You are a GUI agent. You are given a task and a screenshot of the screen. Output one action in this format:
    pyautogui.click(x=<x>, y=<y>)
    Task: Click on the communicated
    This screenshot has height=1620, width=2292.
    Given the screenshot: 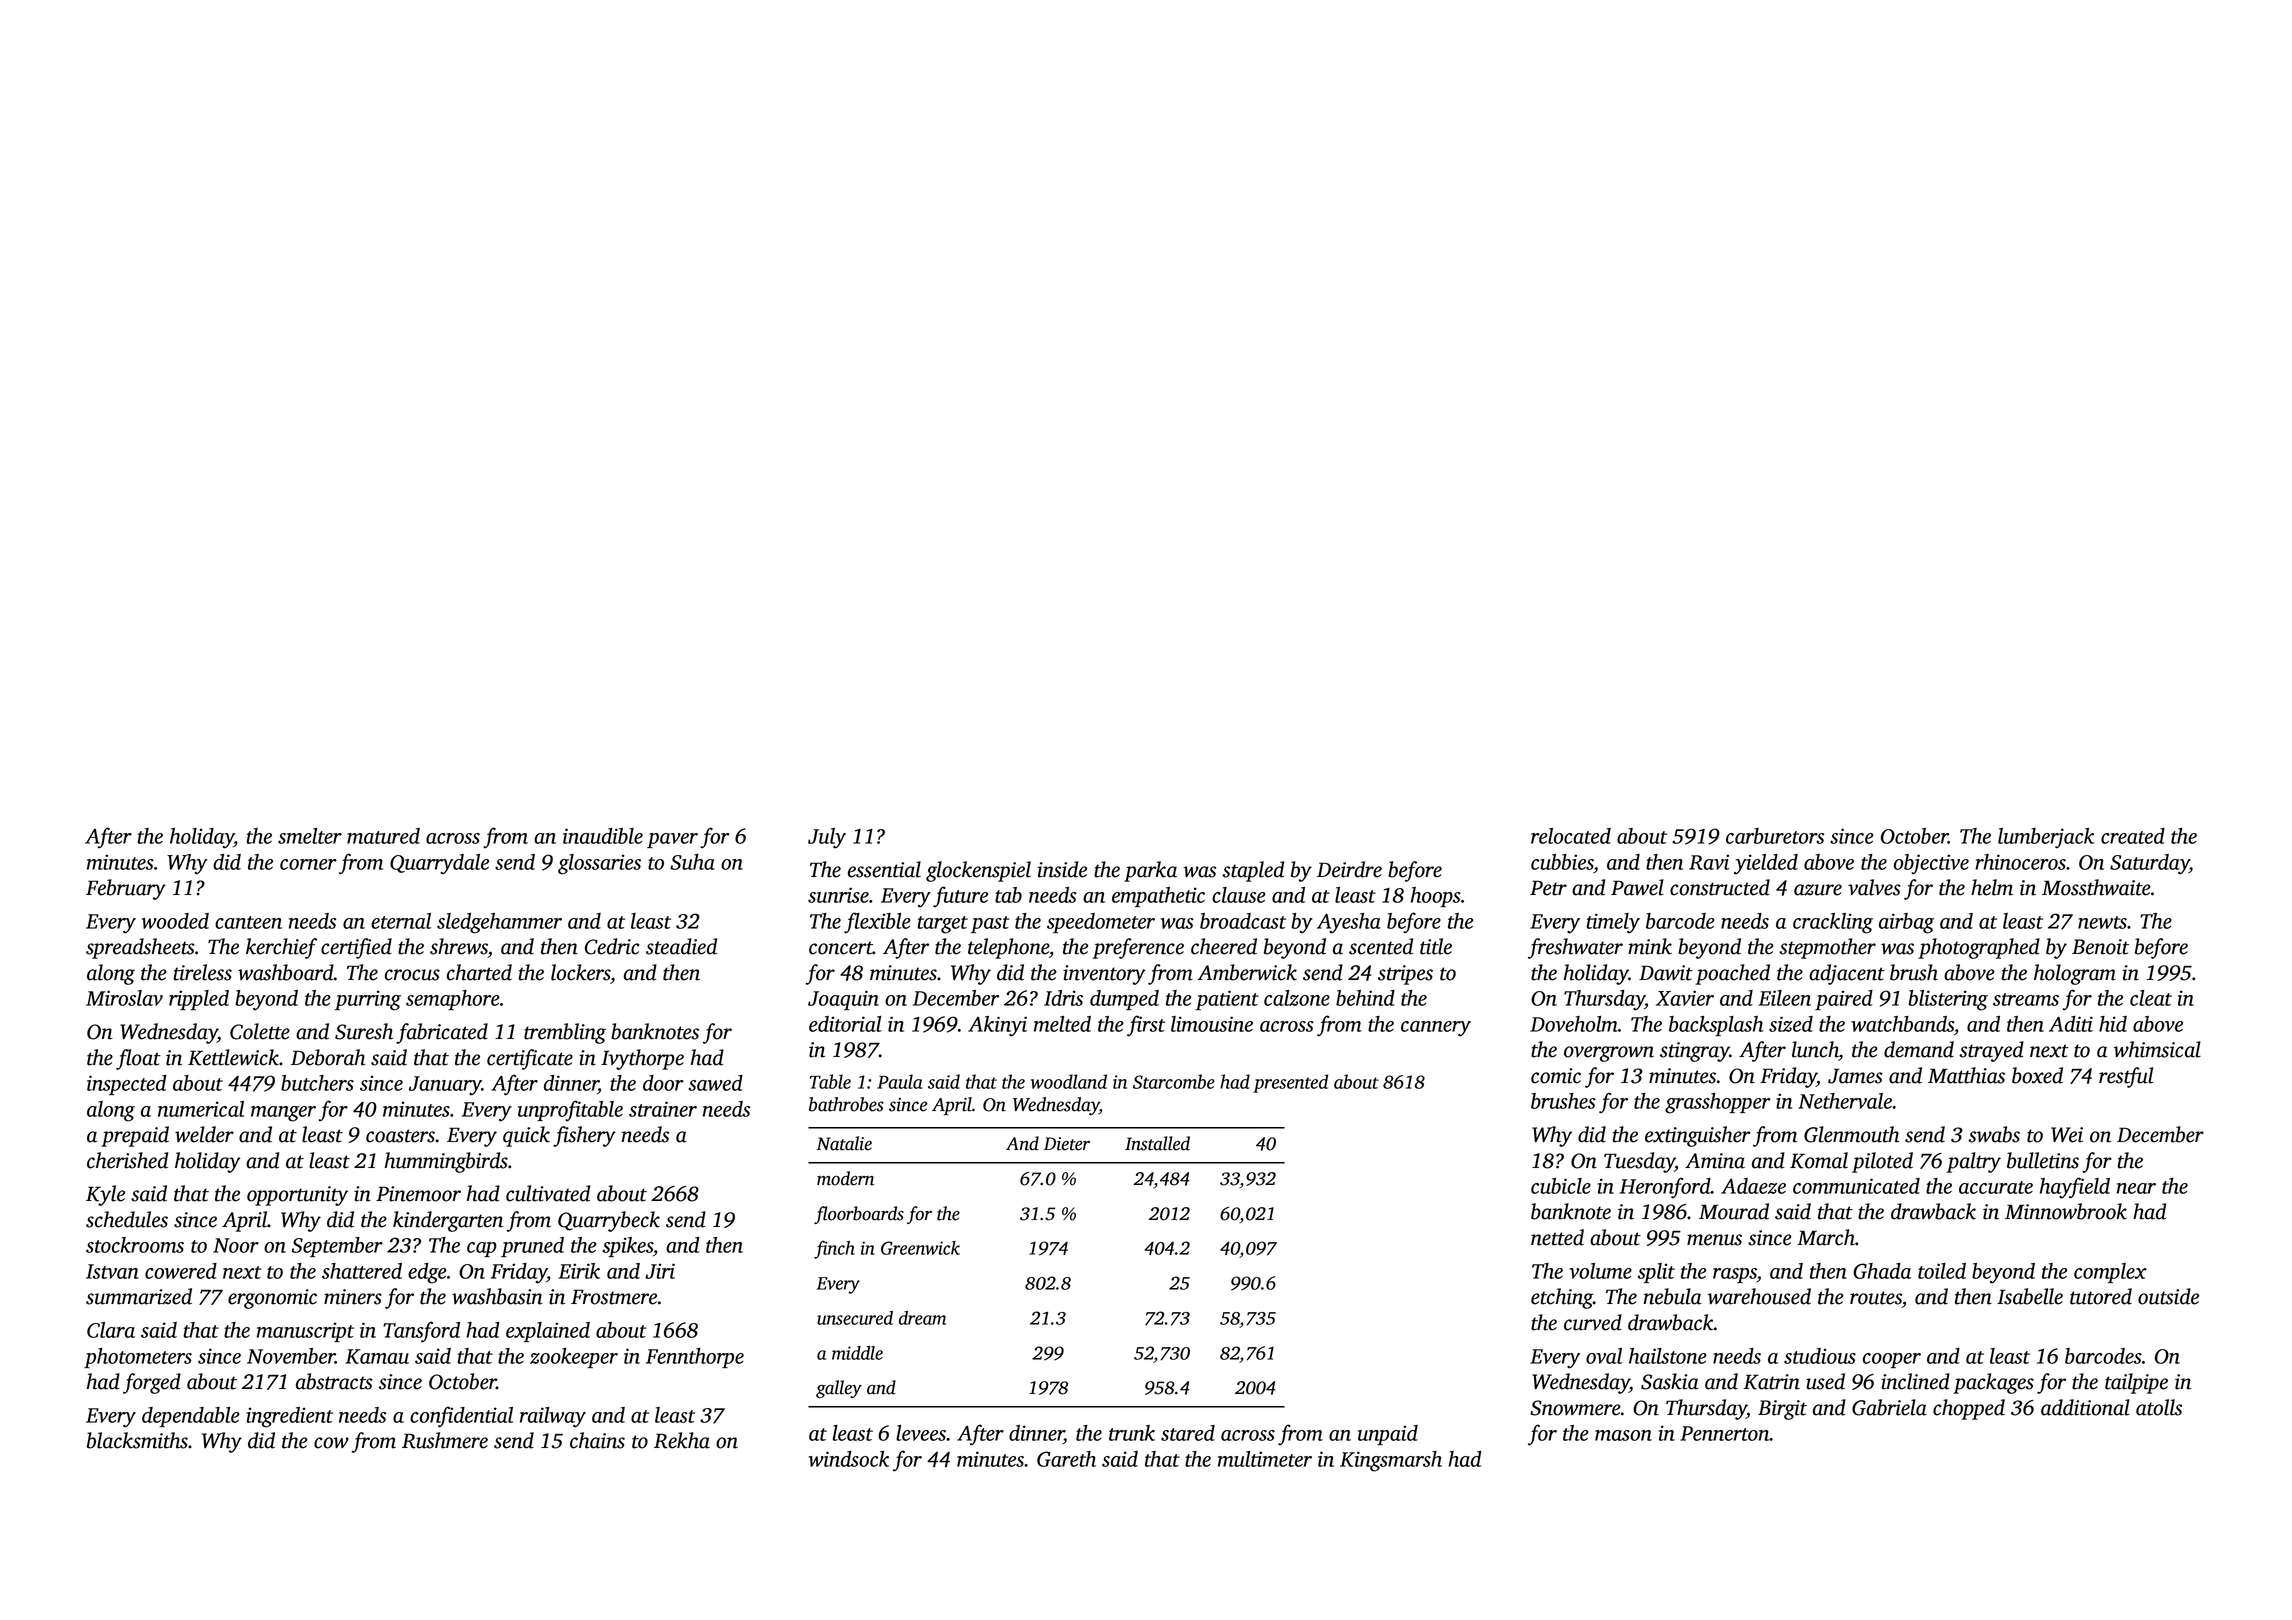 What is the action you would take?
    pyautogui.click(x=1856, y=1186)
